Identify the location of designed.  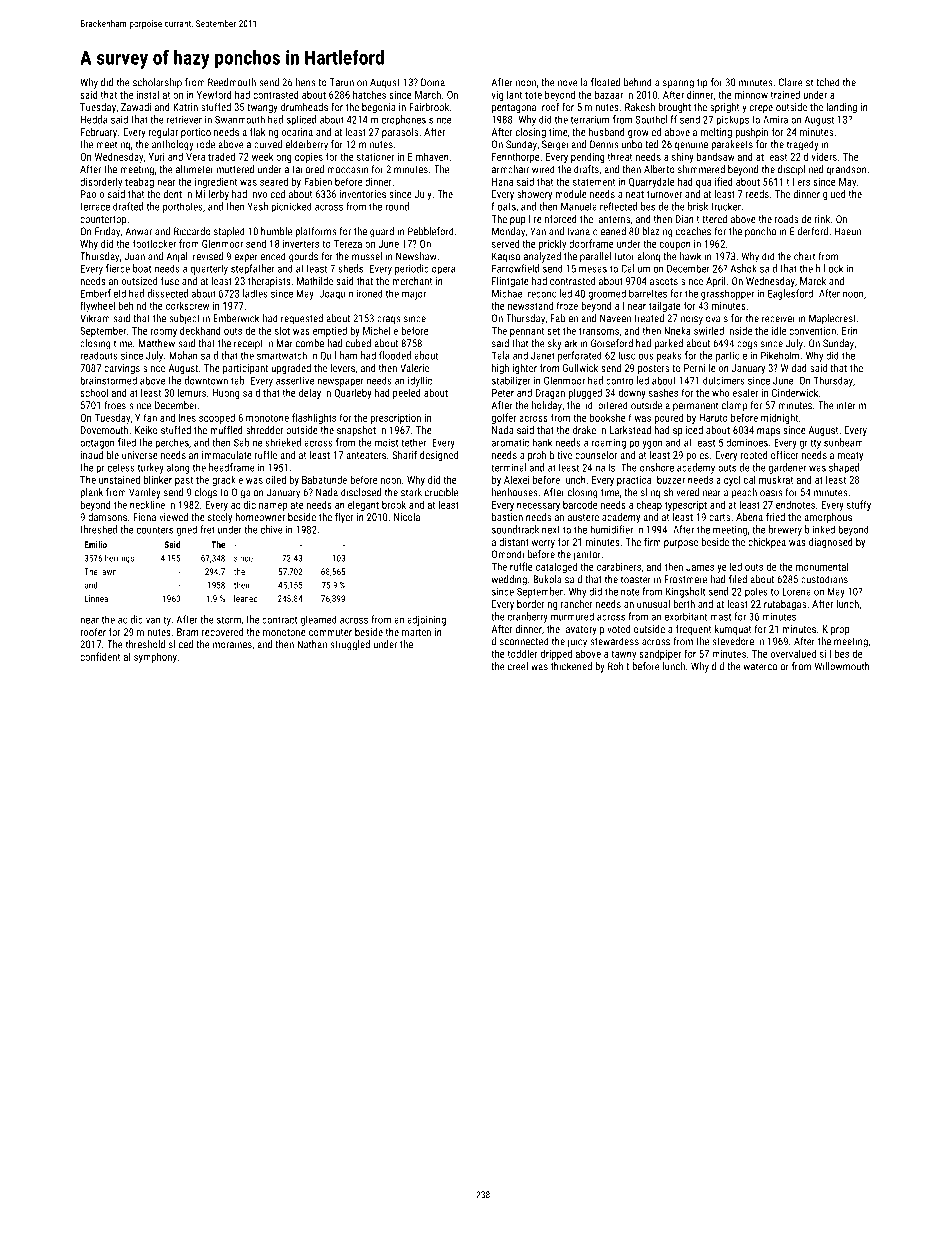
(439, 456).
